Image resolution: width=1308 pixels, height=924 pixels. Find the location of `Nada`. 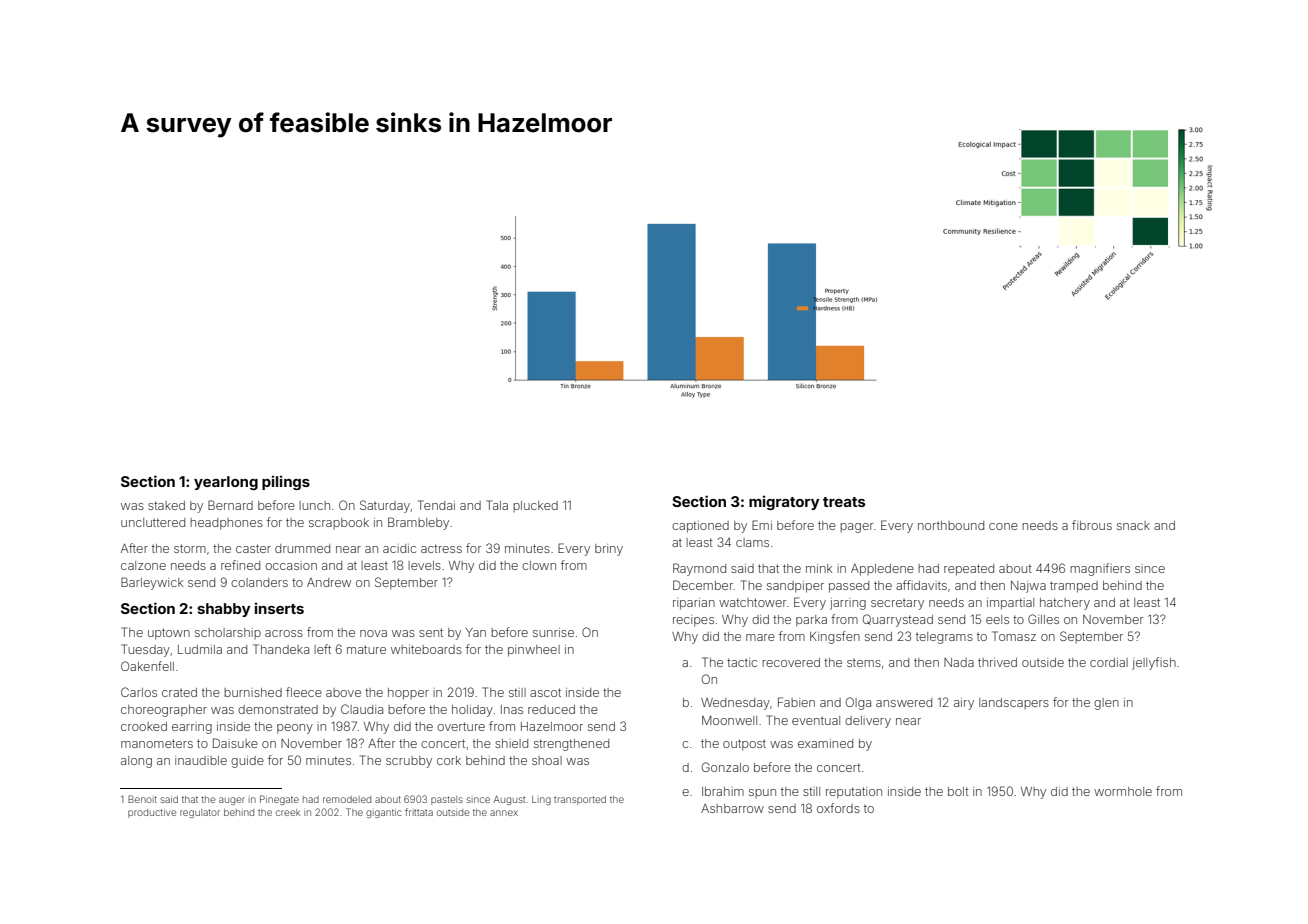

Nada is located at coordinates (959, 662).
